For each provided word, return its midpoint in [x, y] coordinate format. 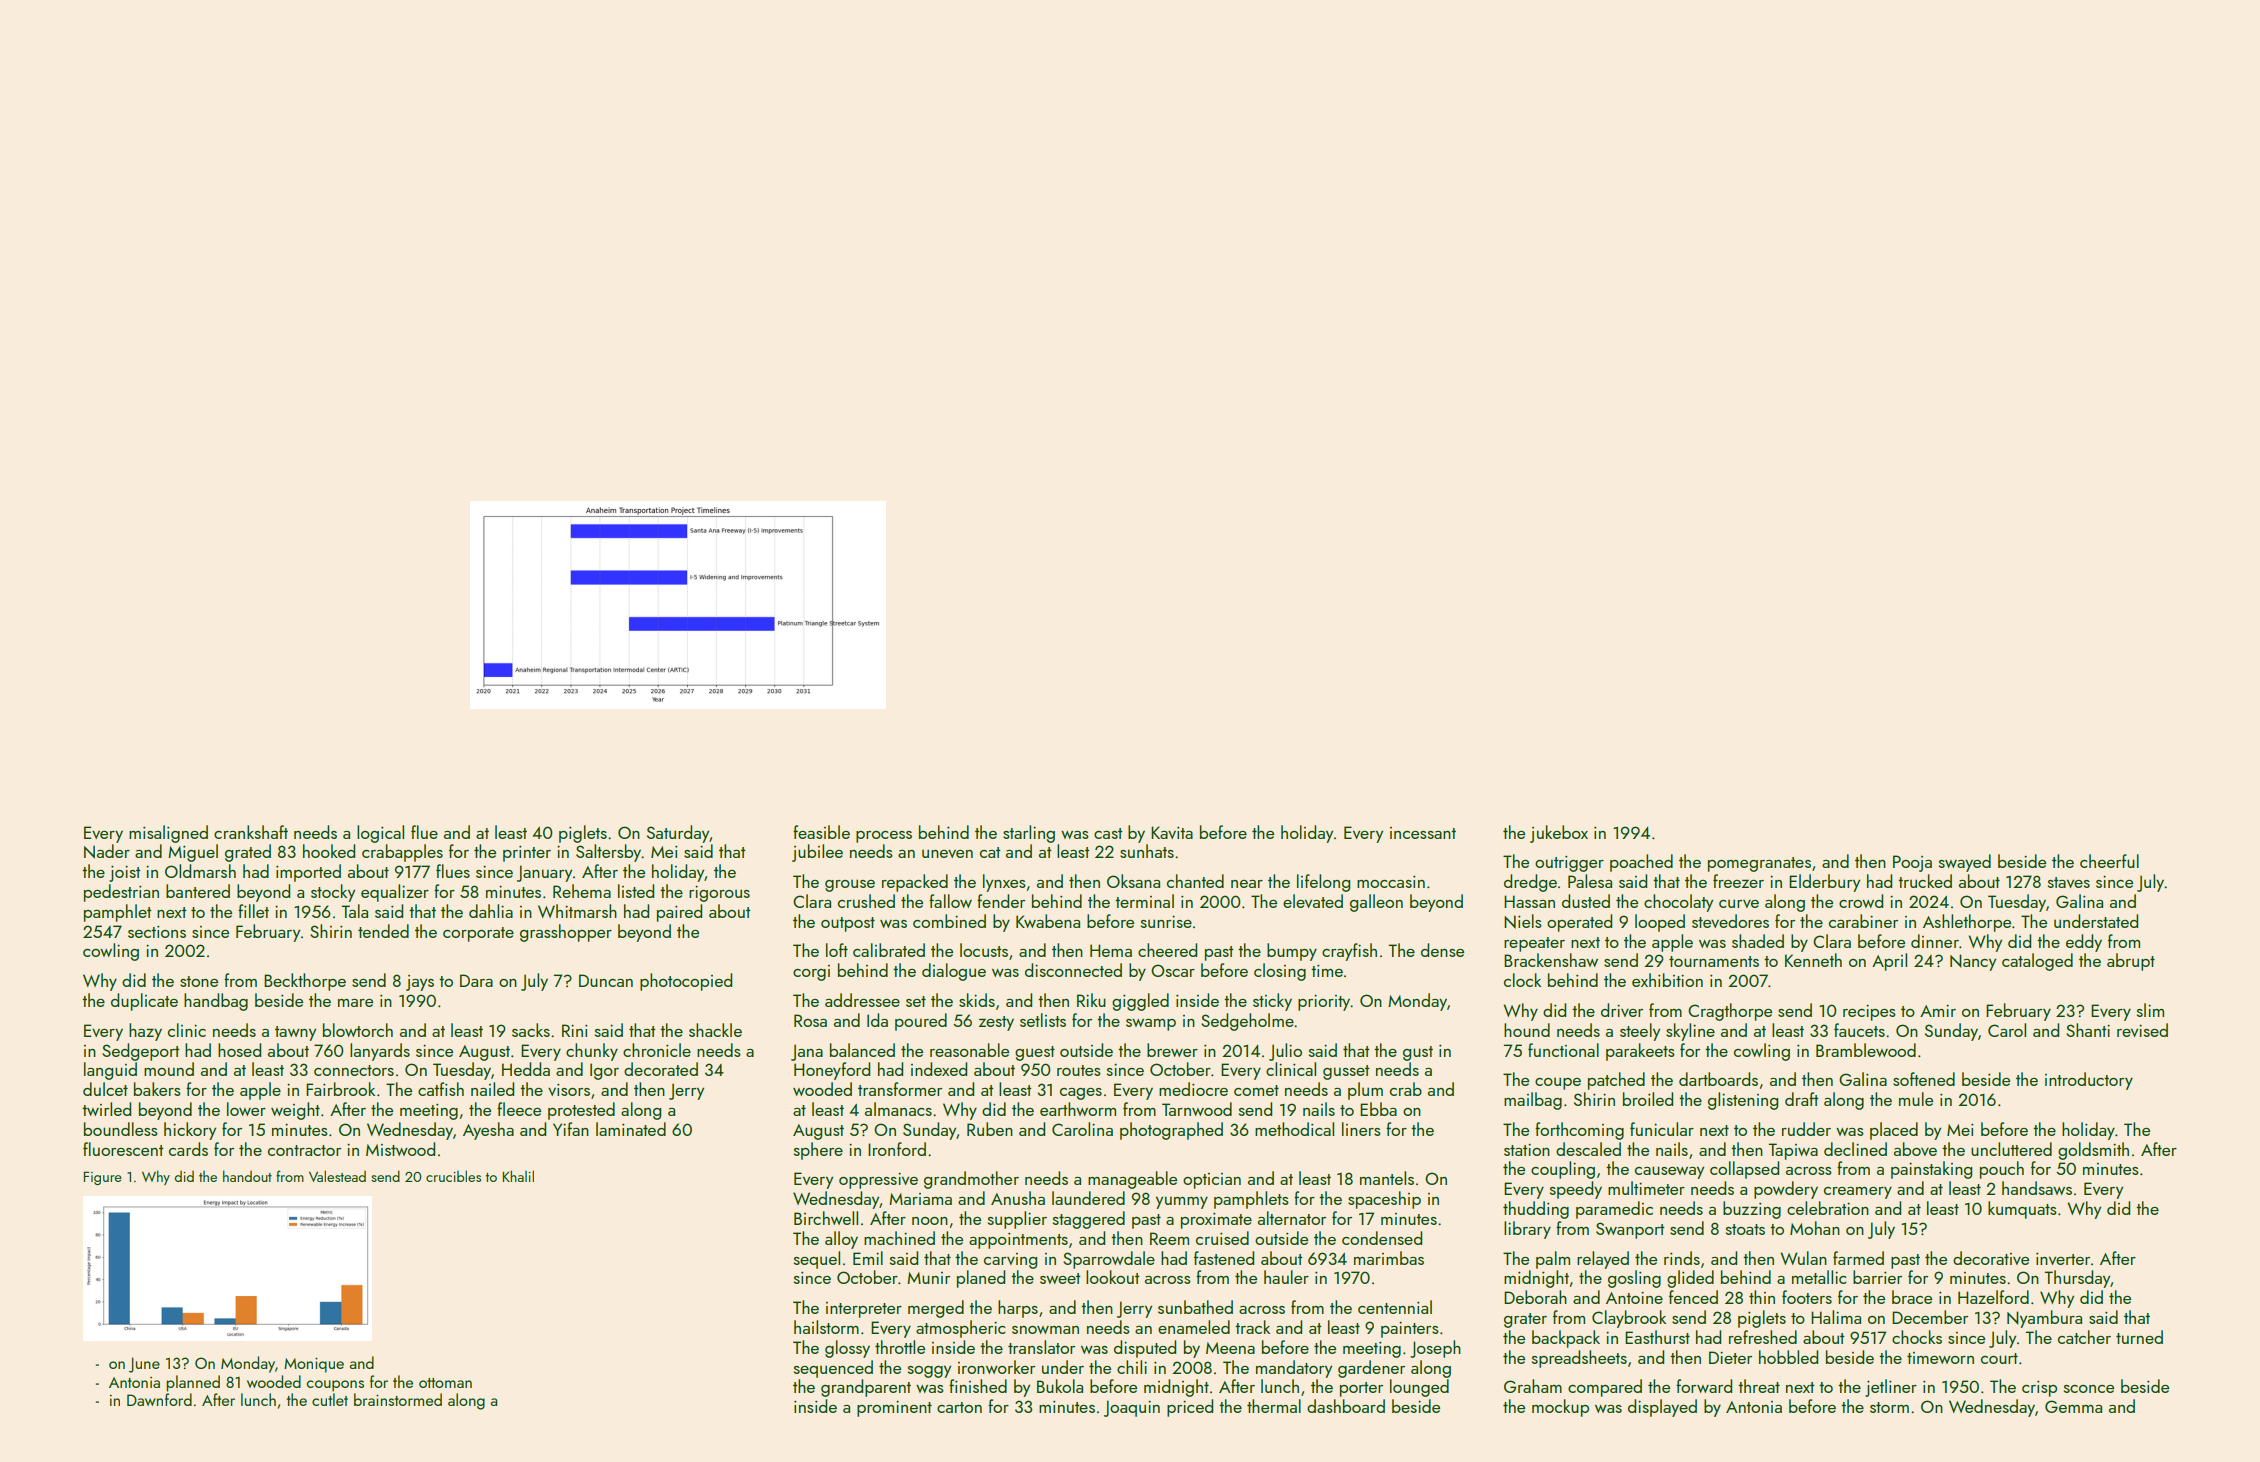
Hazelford [1993, 1297]
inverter [2063, 1259]
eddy [2084, 943]
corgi [811, 973]
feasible [821, 832]
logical [380, 834]
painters [1410, 1330]
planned [193, 1383]
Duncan [606, 980]
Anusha [1018, 1198]
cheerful [2109, 861]
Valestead [337, 1176]
